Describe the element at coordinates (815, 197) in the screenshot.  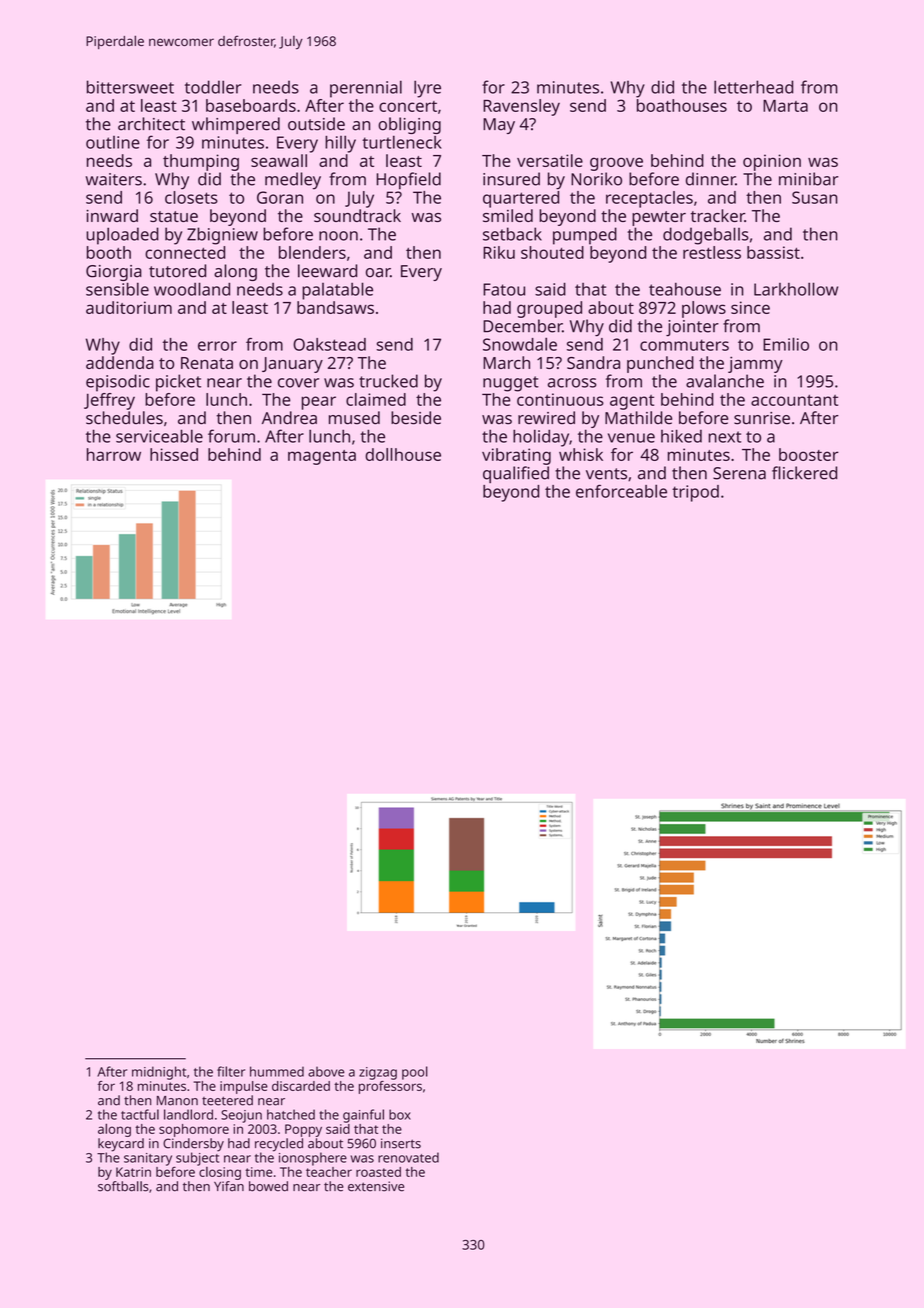
I see `Susan` at that location.
